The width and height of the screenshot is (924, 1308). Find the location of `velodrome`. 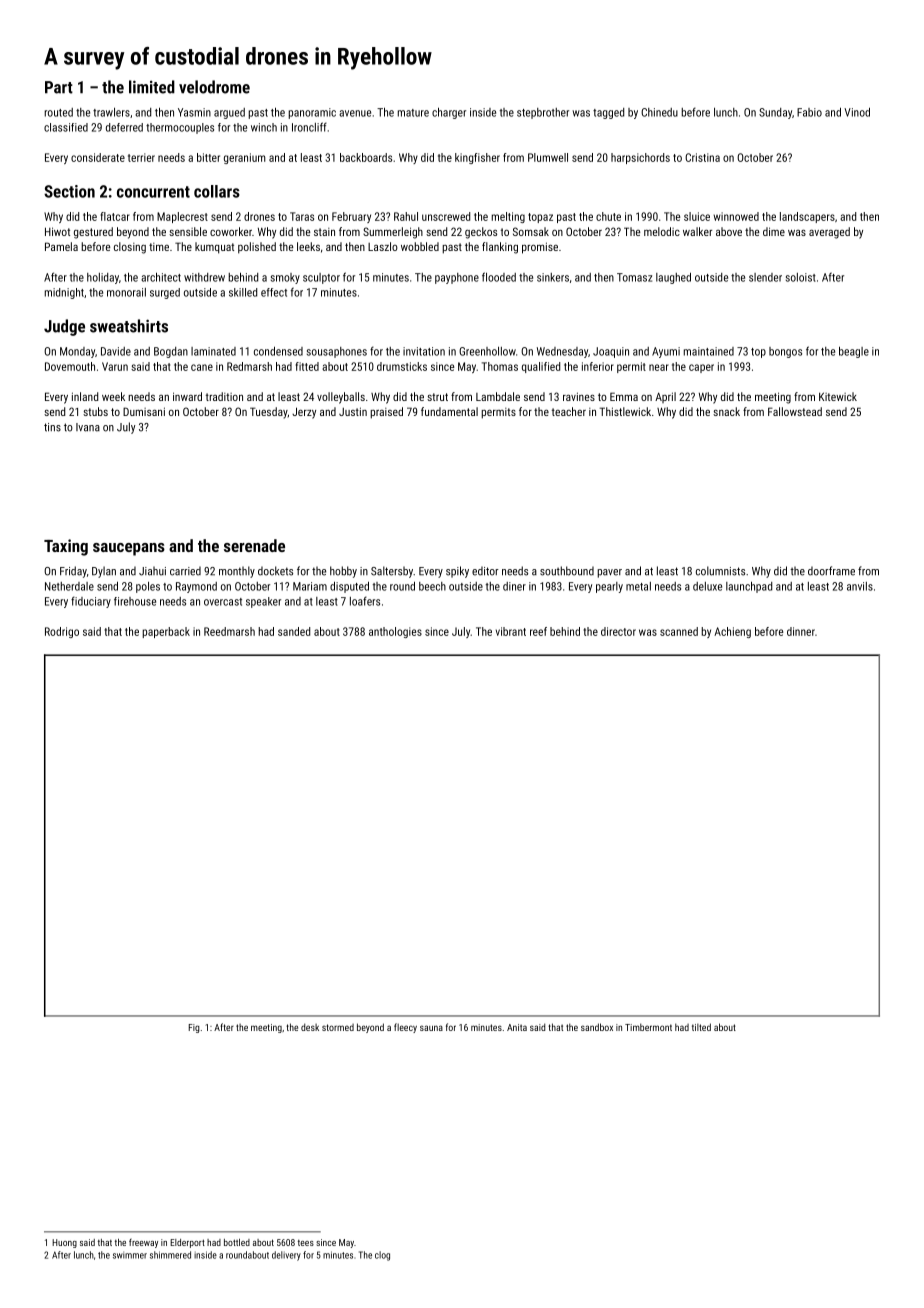

velodrome is located at coordinates (214, 87).
